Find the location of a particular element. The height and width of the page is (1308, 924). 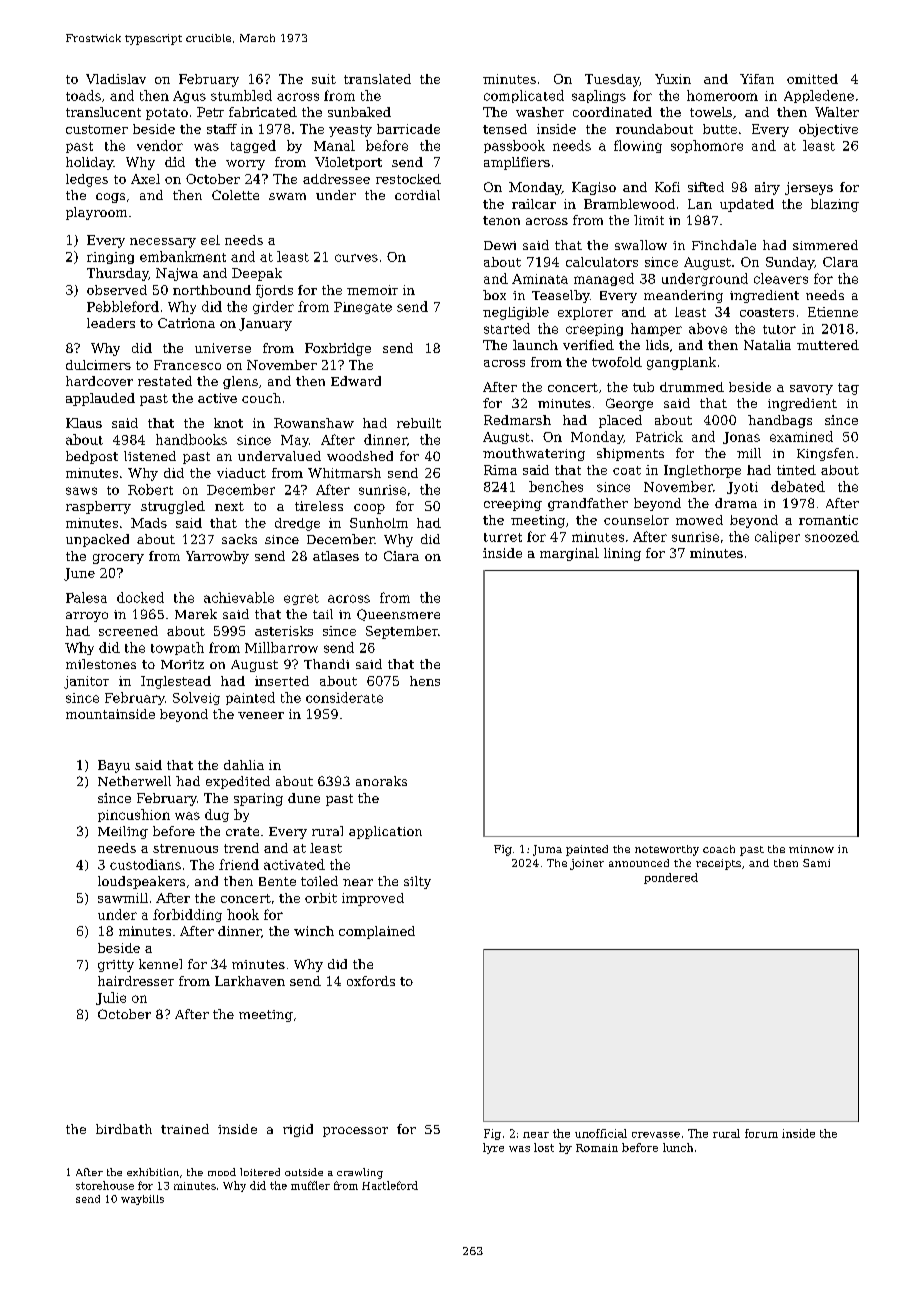

customer is located at coordinates (97, 129).
